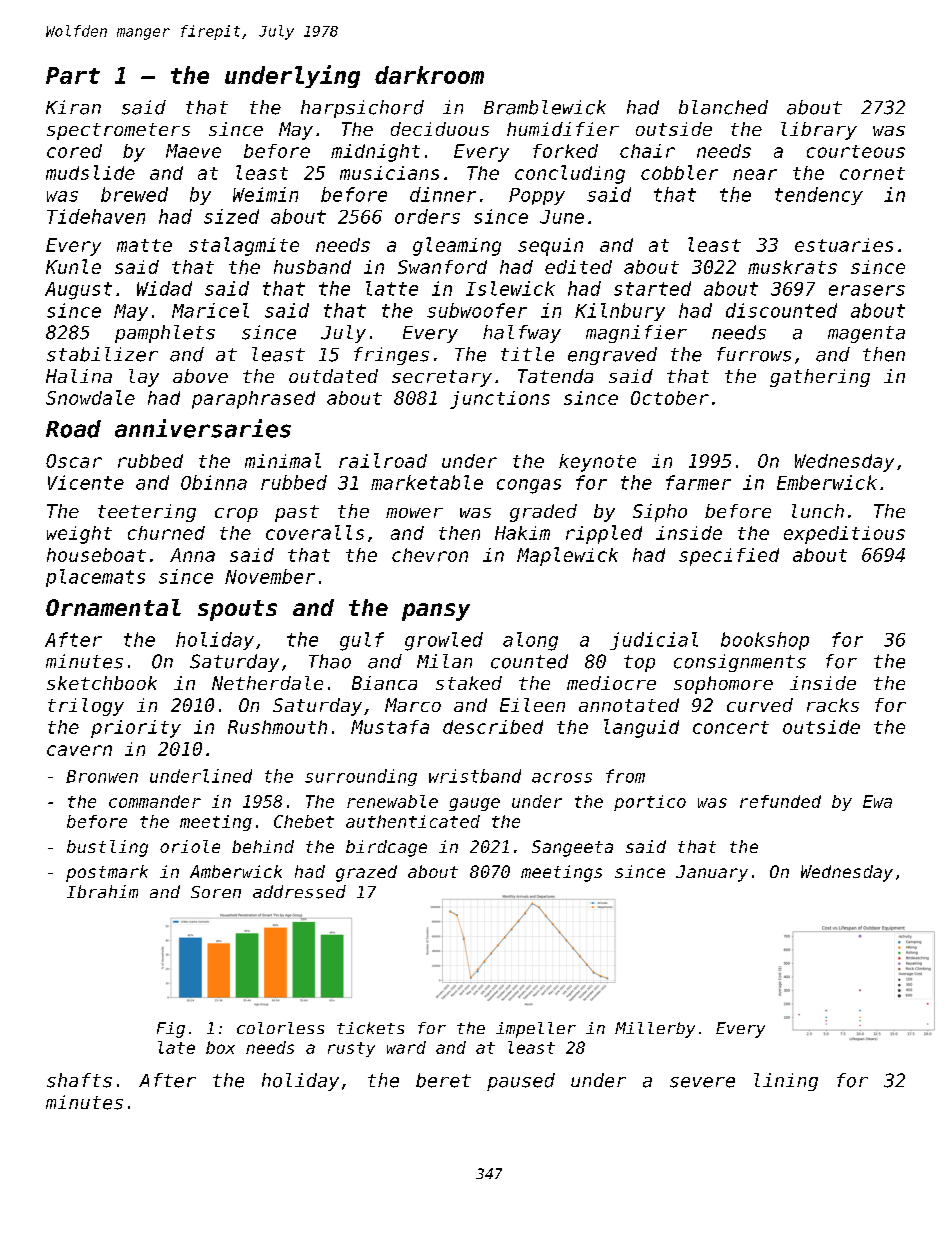 Image resolution: width=952 pixels, height=1233 pixels. What do you see at coordinates (833, 705) in the page?
I see `racks` at bounding box center [833, 705].
